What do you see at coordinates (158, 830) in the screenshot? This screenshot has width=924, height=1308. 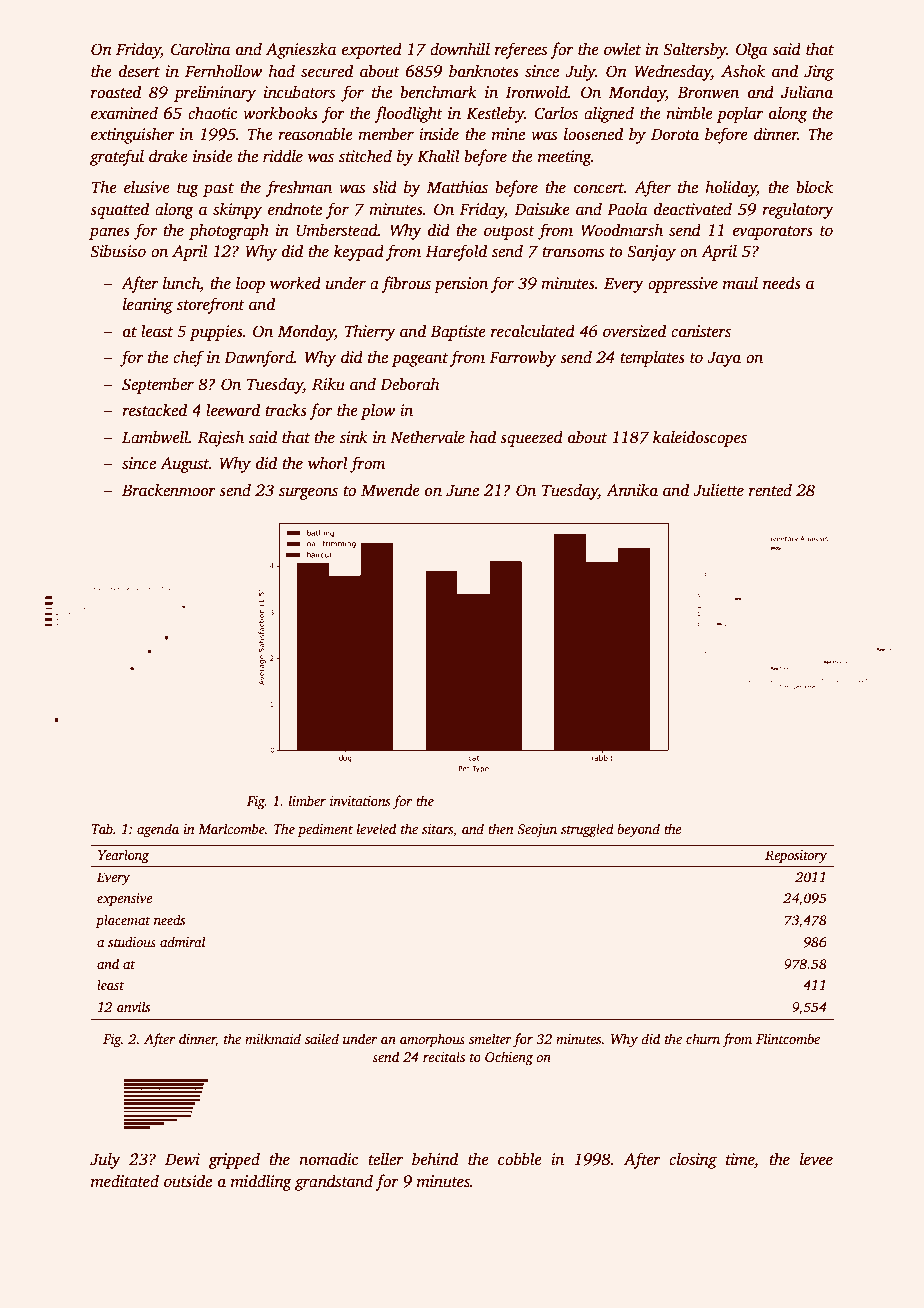 I see `agenda` at bounding box center [158, 830].
